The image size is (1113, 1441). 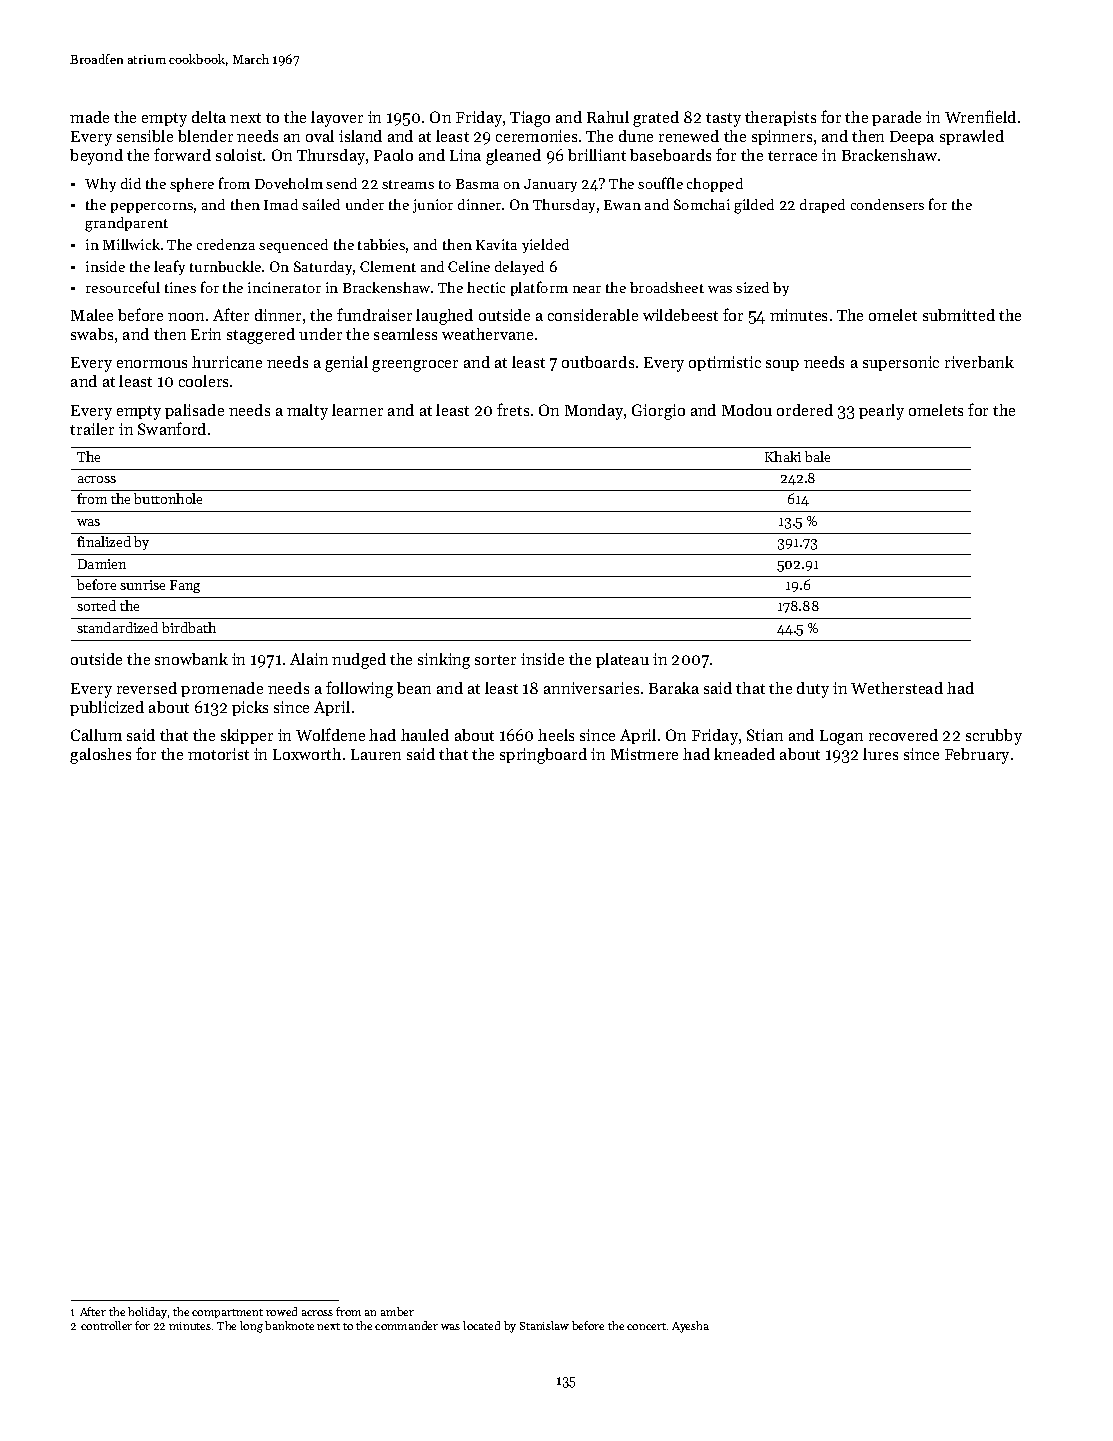 I want to click on Stian, so click(x=765, y=735).
